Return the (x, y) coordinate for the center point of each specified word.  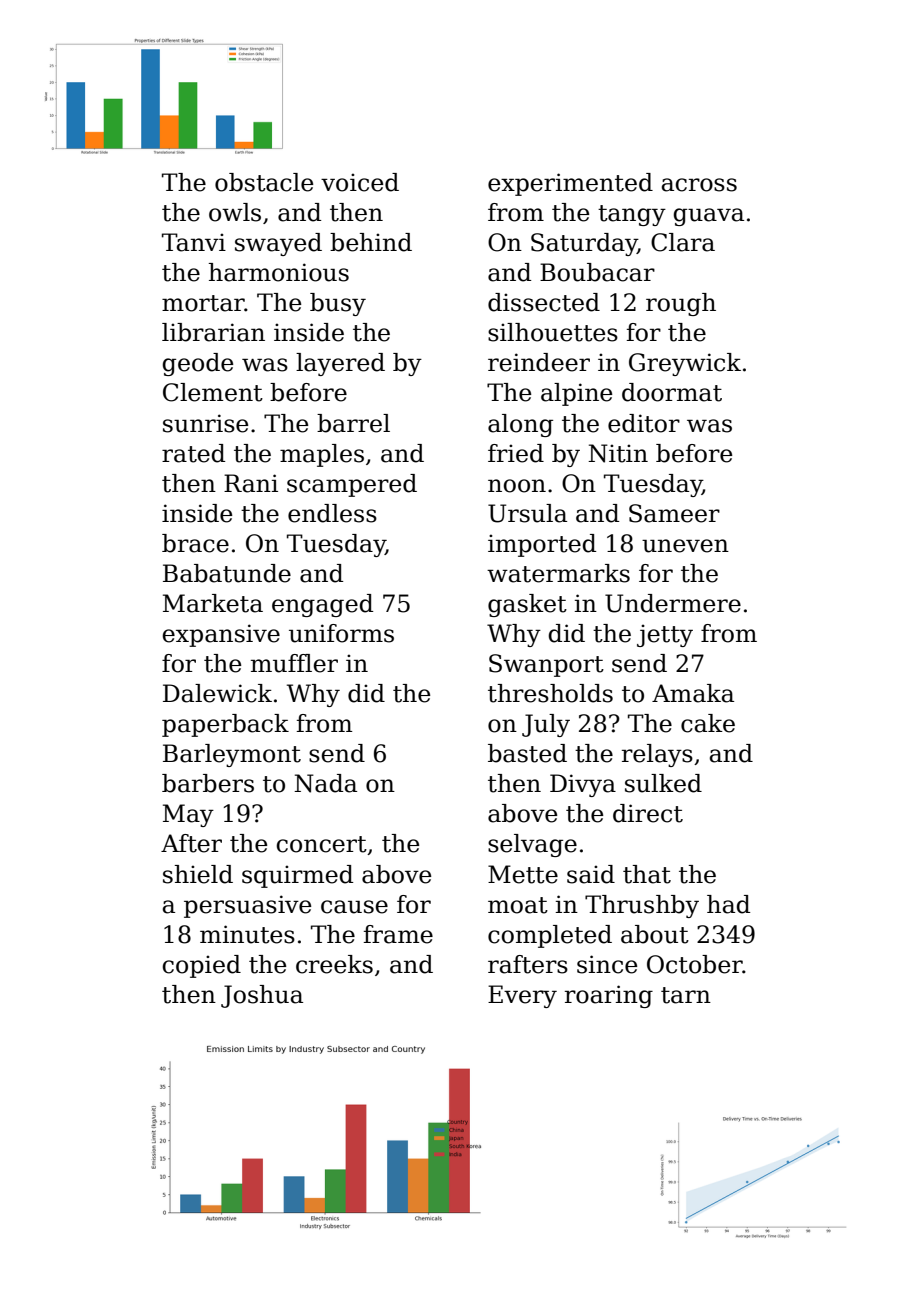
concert (322, 844)
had (728, 904)
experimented (570, 184)
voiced (360, 182)
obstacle (264, 182)
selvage (532, 845)
